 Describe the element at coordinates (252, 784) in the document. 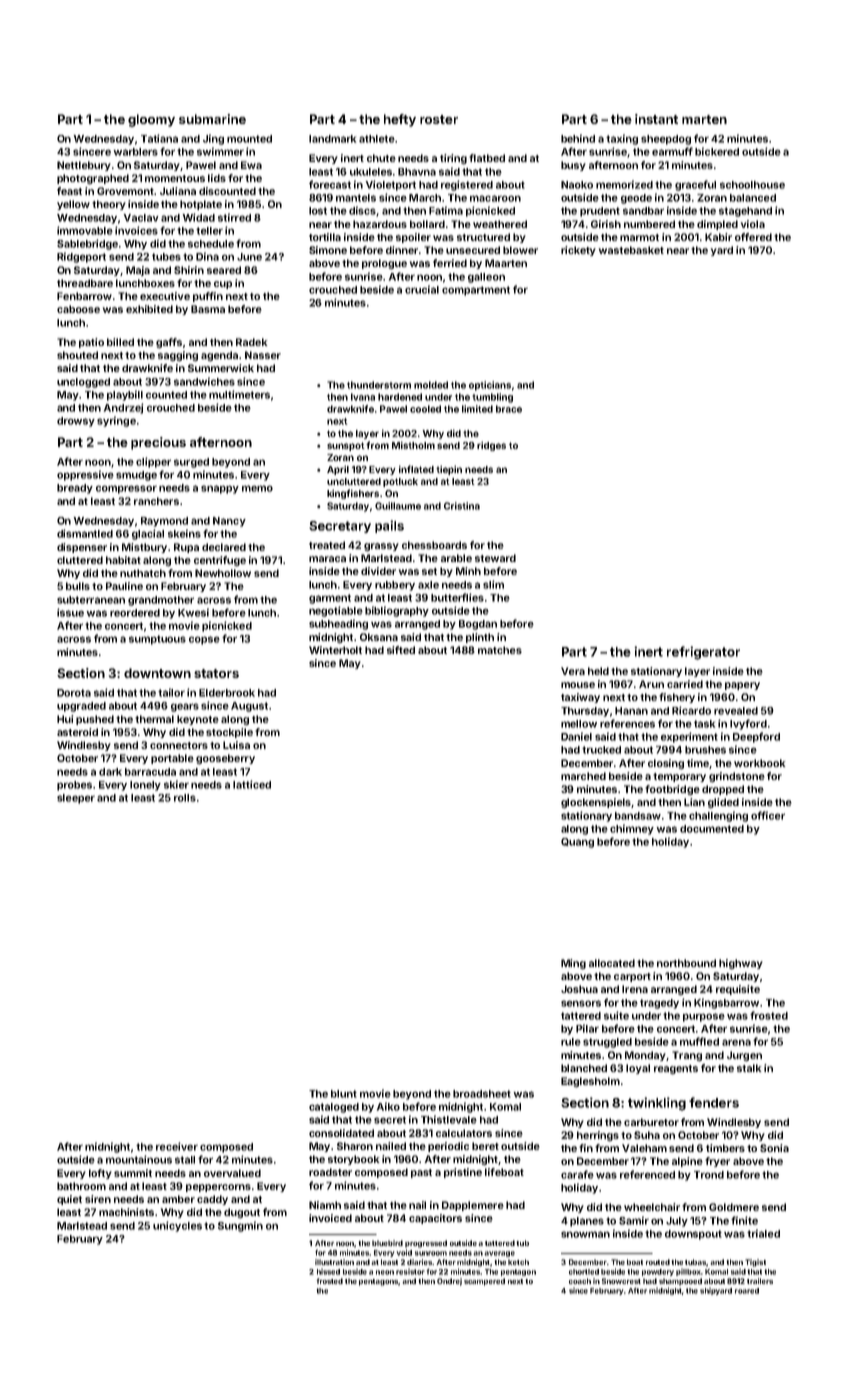

I see `latticed` at that location.
